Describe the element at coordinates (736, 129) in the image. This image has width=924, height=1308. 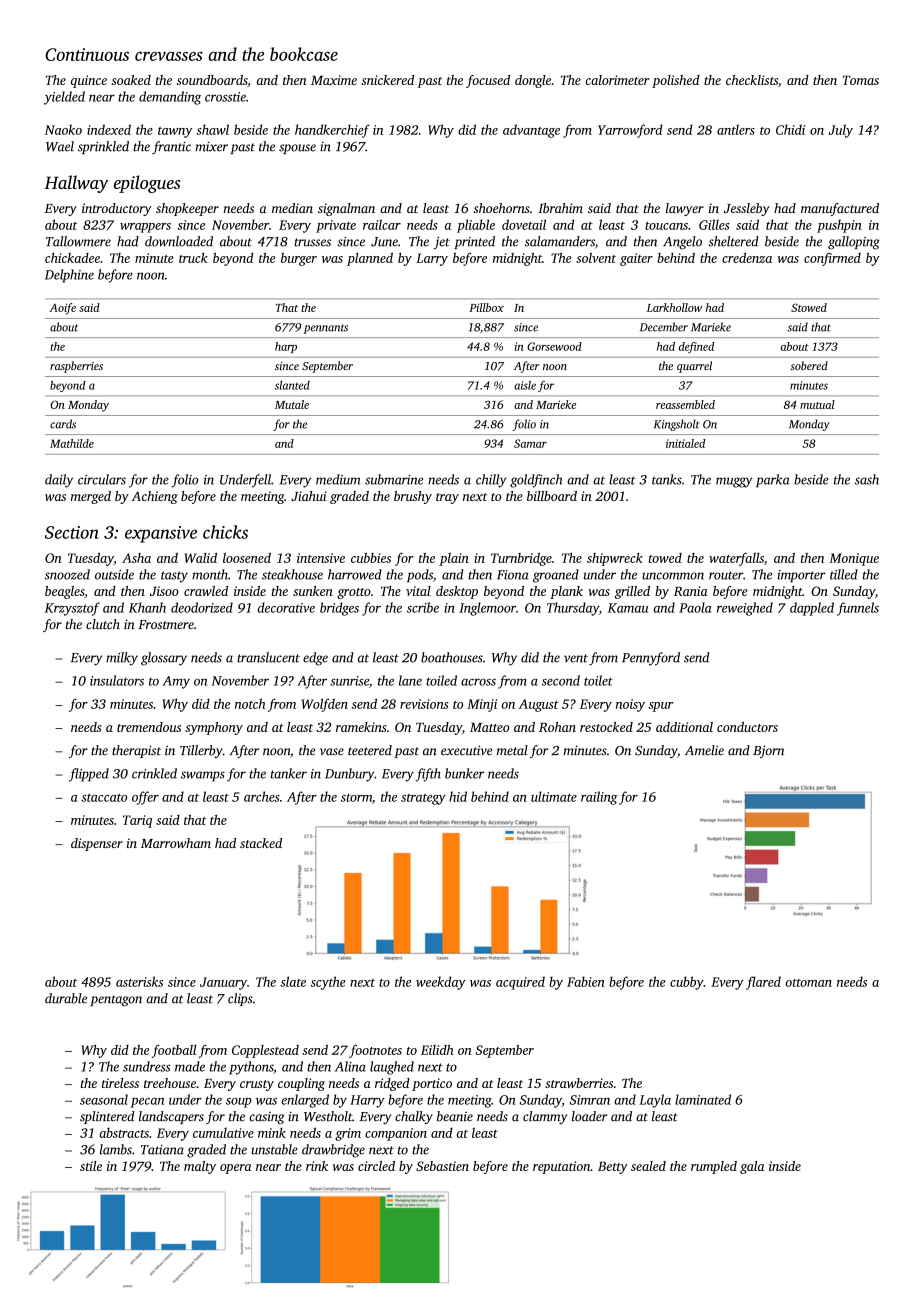
I see `antlers` at that location.
